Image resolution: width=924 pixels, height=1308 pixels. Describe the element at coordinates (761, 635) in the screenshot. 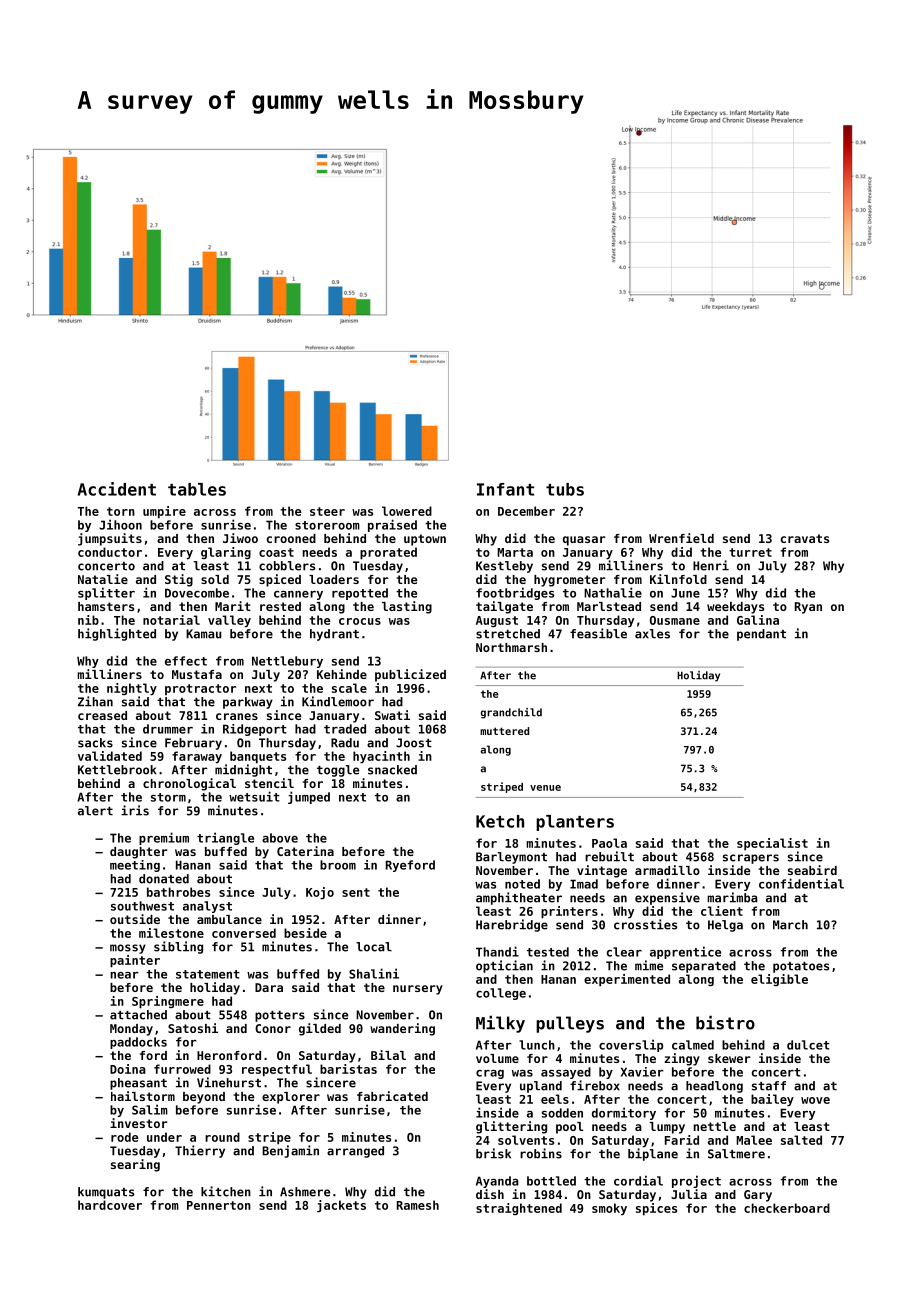

I see `pendant` at that location.
